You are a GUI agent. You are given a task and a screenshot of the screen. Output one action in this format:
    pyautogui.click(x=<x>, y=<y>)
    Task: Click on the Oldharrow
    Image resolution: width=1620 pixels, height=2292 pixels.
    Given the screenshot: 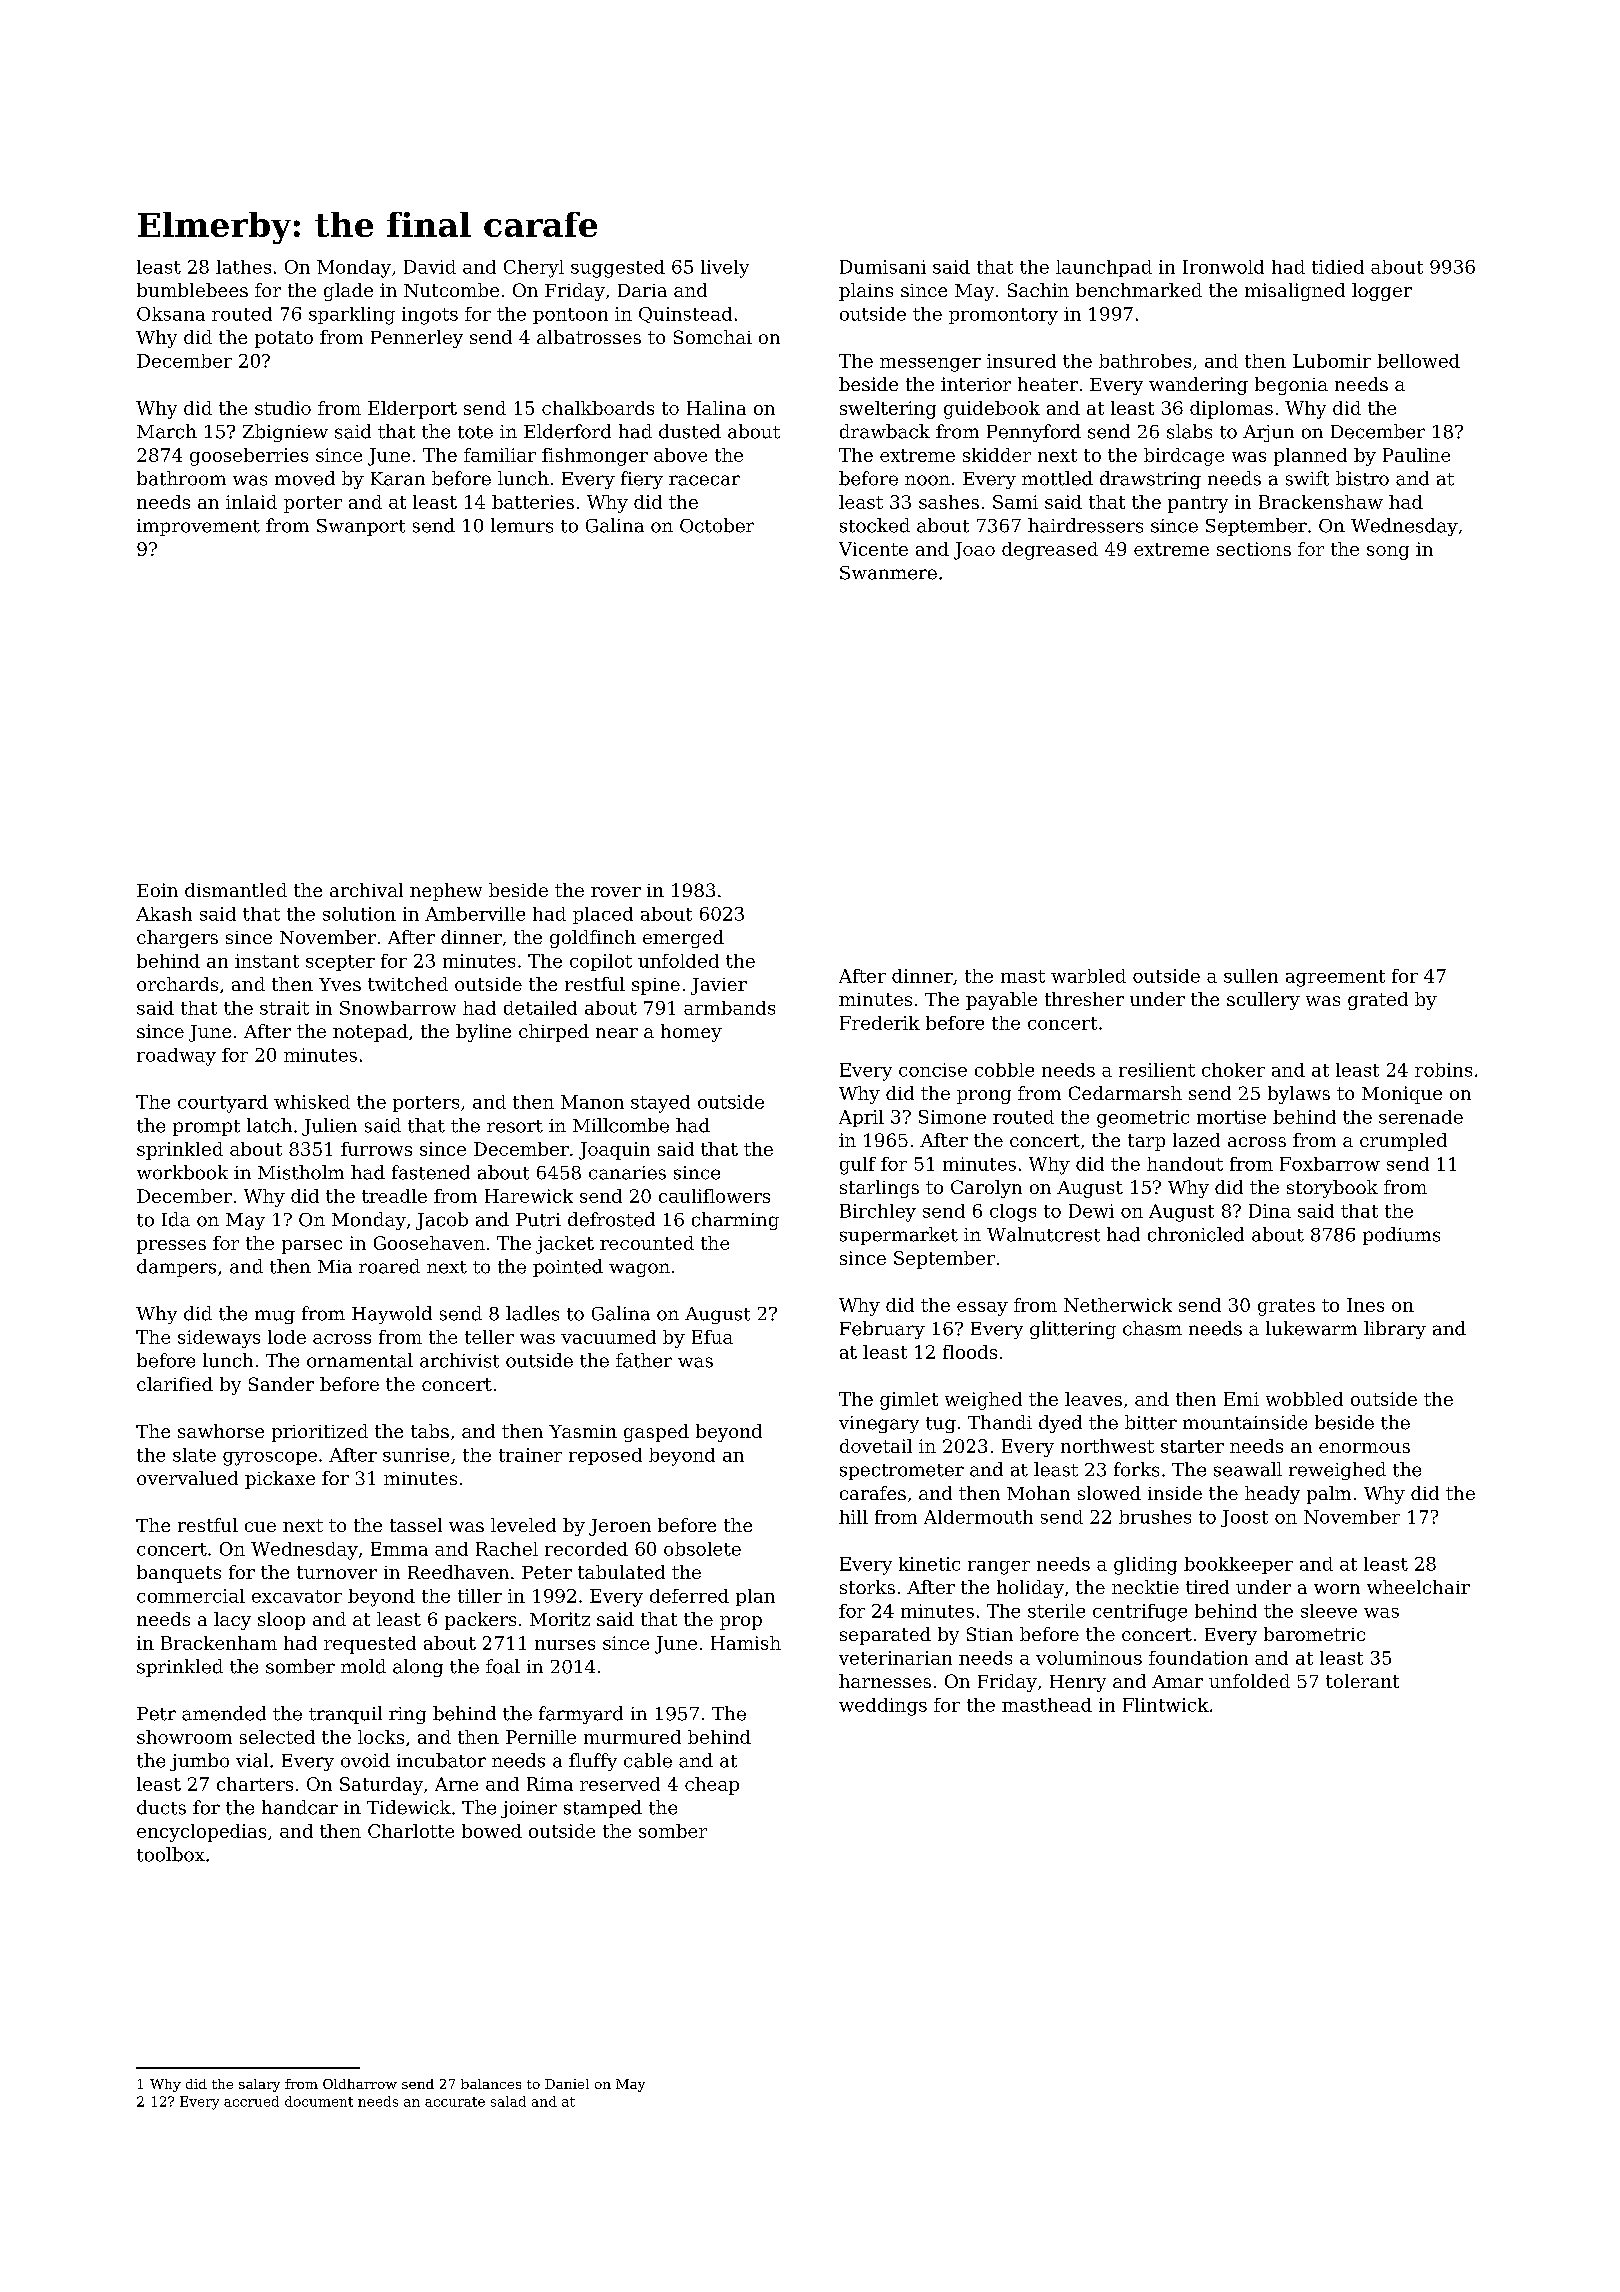 What is the action you would take?
    pyautogui.click(x=360, y=2084)
